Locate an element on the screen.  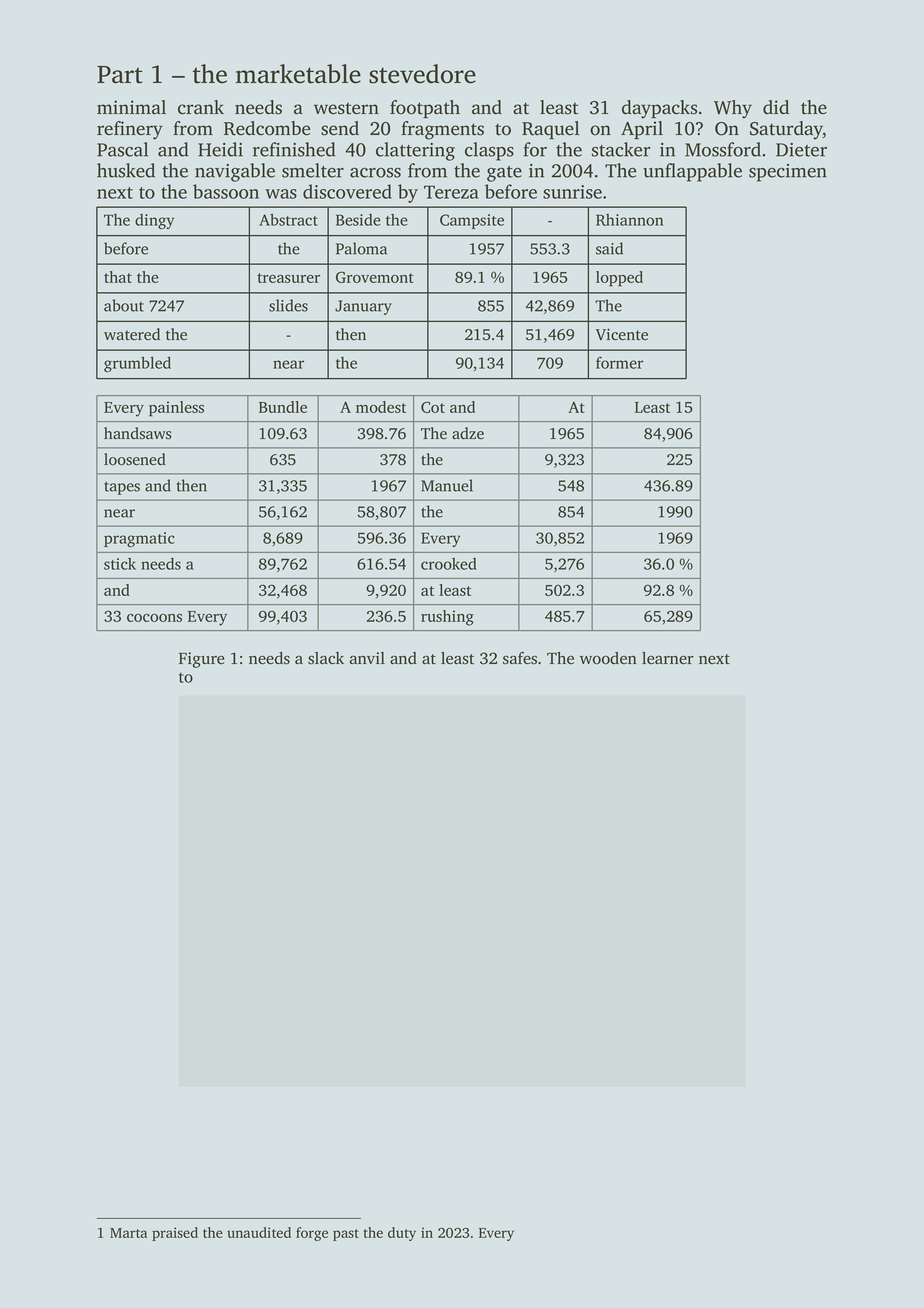
safes is located at coordinates (520, 658).
